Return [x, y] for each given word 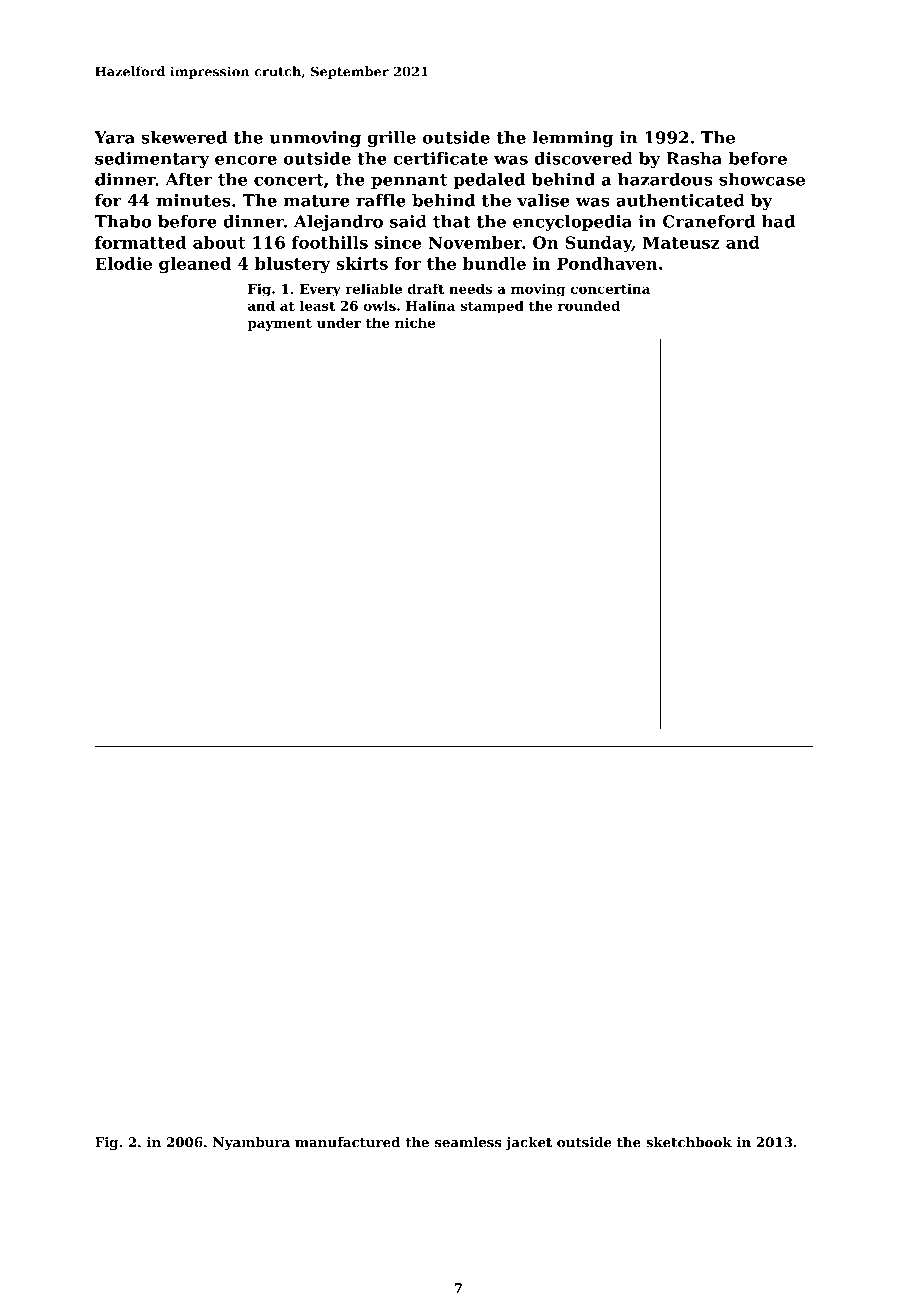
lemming [573, 139]
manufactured [347, 1142]
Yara [114, 137]
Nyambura [251, 1143]
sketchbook [689, 1142]
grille [391, 139]
